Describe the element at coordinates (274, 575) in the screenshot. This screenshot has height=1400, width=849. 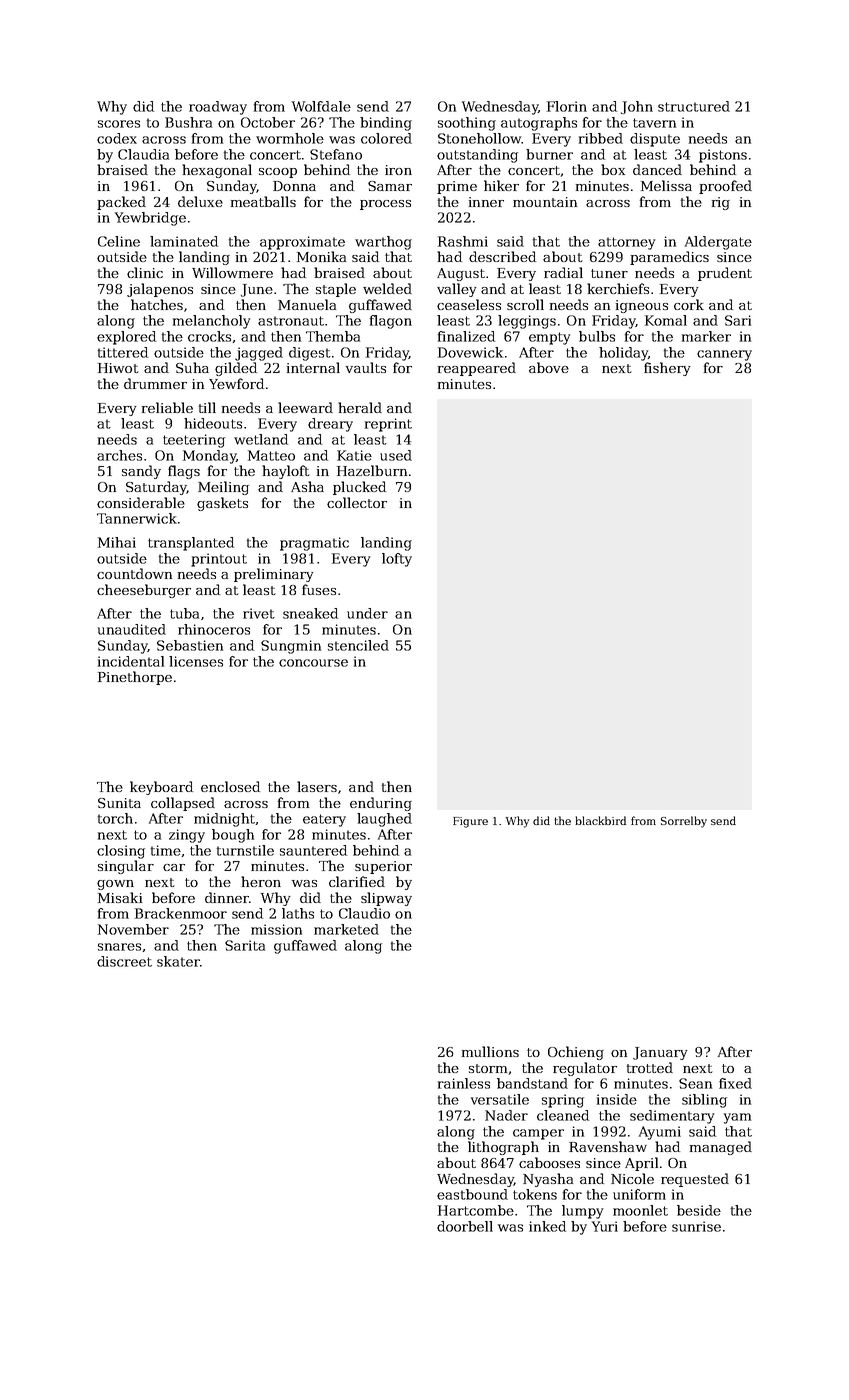
I see `preliminary` at that location.
